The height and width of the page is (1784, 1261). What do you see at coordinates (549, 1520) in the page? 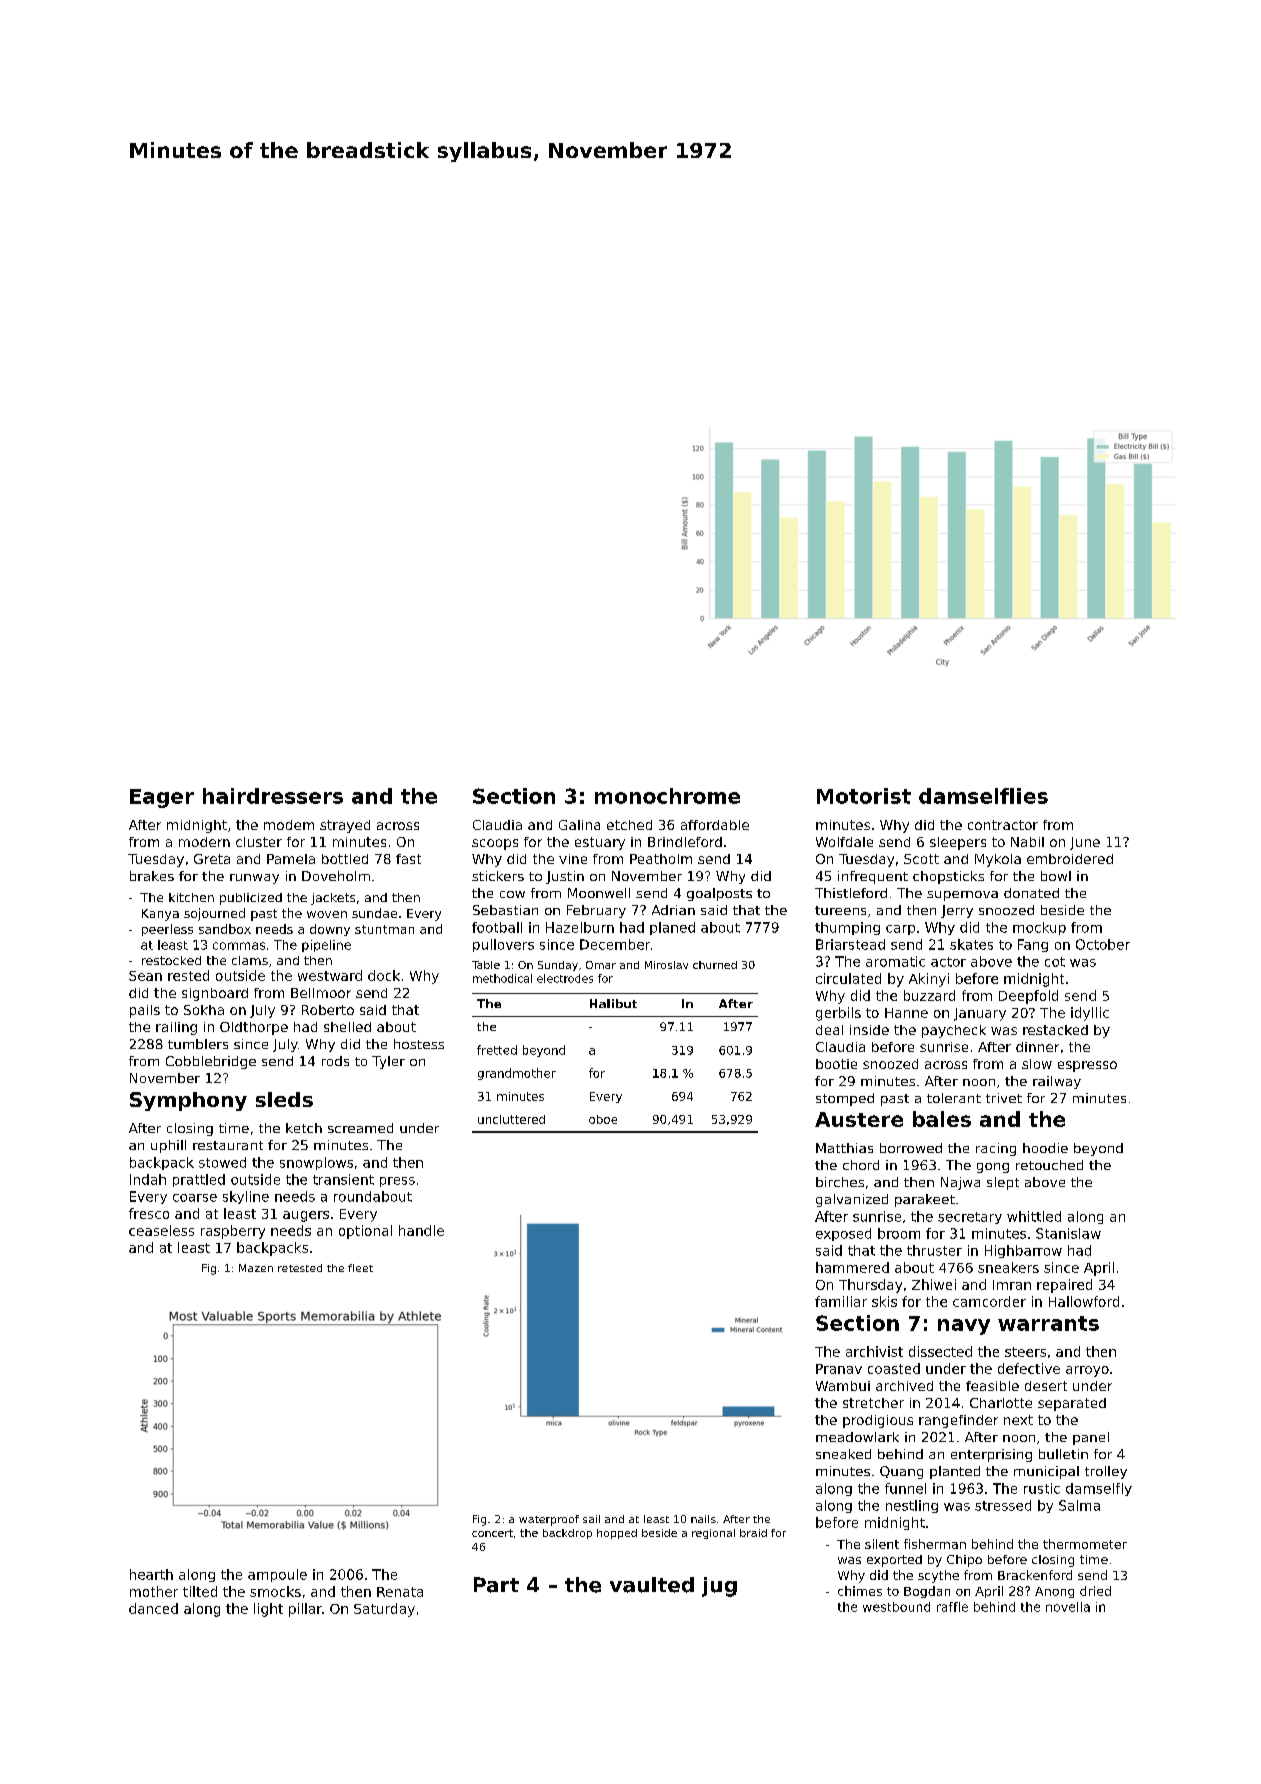
I see `waterproof` at bounding box center [549, 1520].
